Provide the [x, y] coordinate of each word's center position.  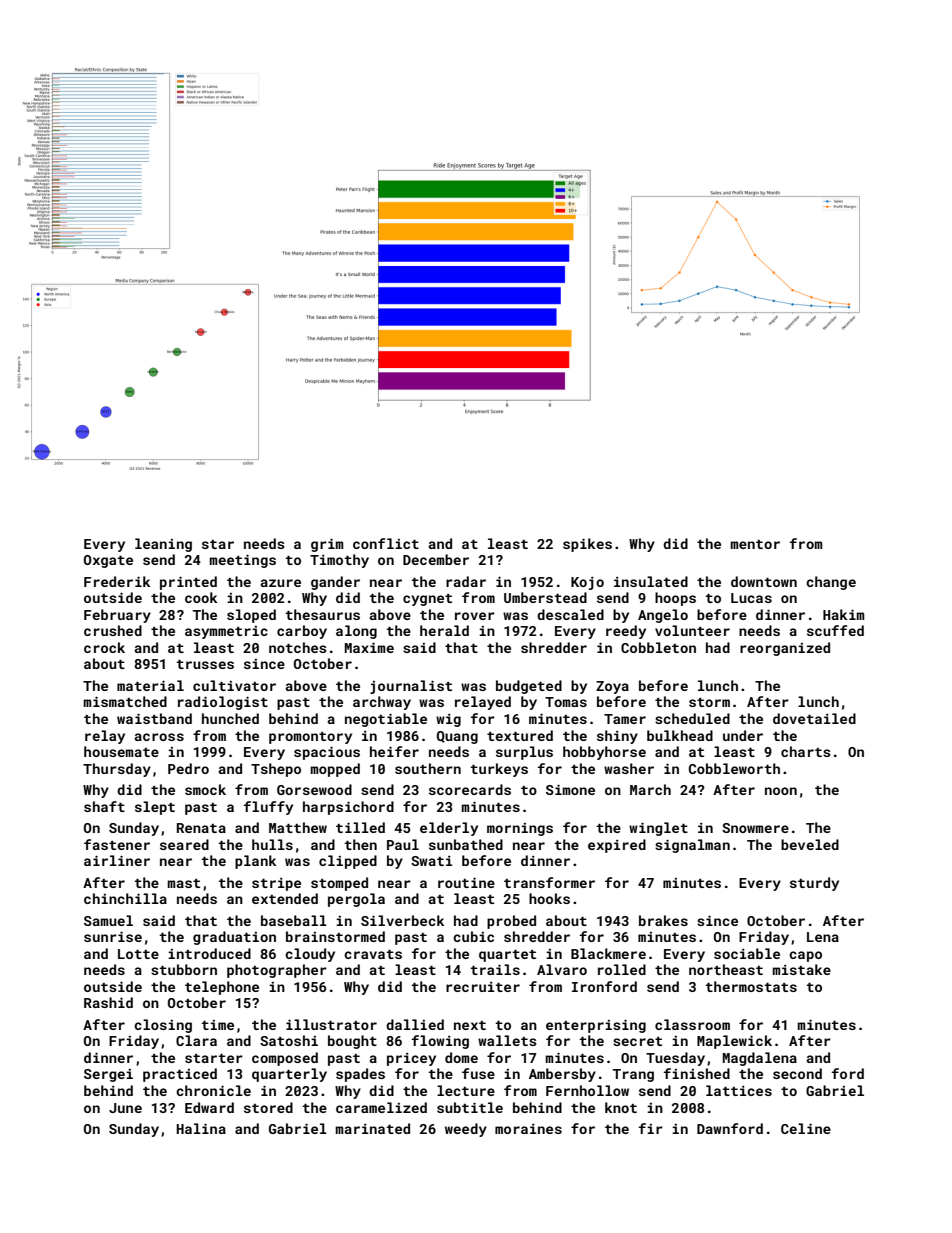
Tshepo [276, 770]
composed [285, 1059]
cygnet [427, 600]
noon [781, 791]
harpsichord [348, 808]
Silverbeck [403, 920]
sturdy [814, 884]
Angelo [663, 616]
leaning [163, 545]
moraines [528, 1129]
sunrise [113, 936]
